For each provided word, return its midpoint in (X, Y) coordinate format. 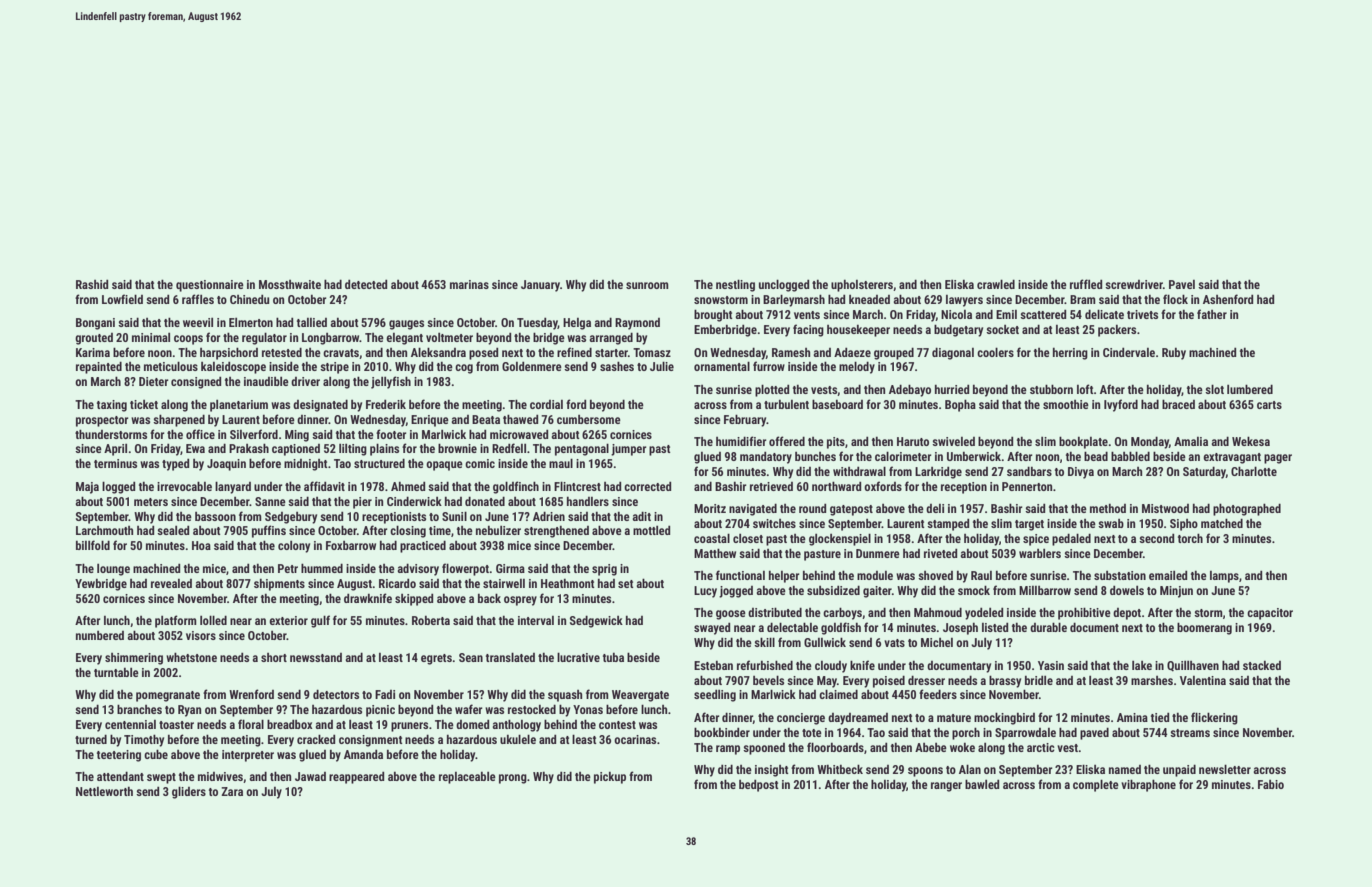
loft (1085, 389)
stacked (1262, 665)
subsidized (833, 590)
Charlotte (1254, 471)
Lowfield (122, 299)
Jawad (310, 776)
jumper (629, 450)
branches (139, 709)
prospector (102, 421)
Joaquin (226, 465)
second (1156, 538)
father (1212, 314)
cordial (546, 404)
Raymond (637, 324)
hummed (322, 568)
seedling (715, 696)
